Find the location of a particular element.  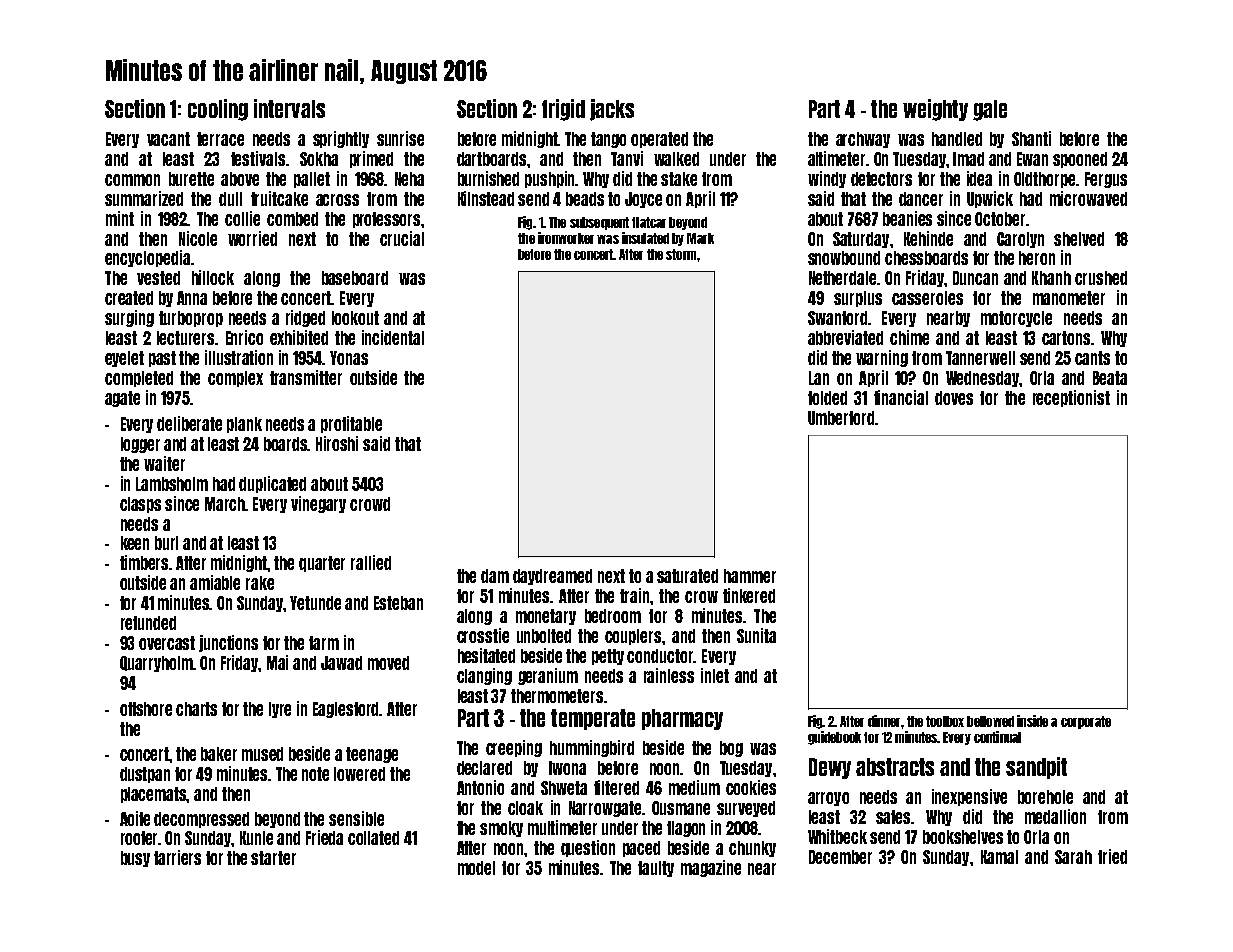

note is located at coordinates (315, 774).
